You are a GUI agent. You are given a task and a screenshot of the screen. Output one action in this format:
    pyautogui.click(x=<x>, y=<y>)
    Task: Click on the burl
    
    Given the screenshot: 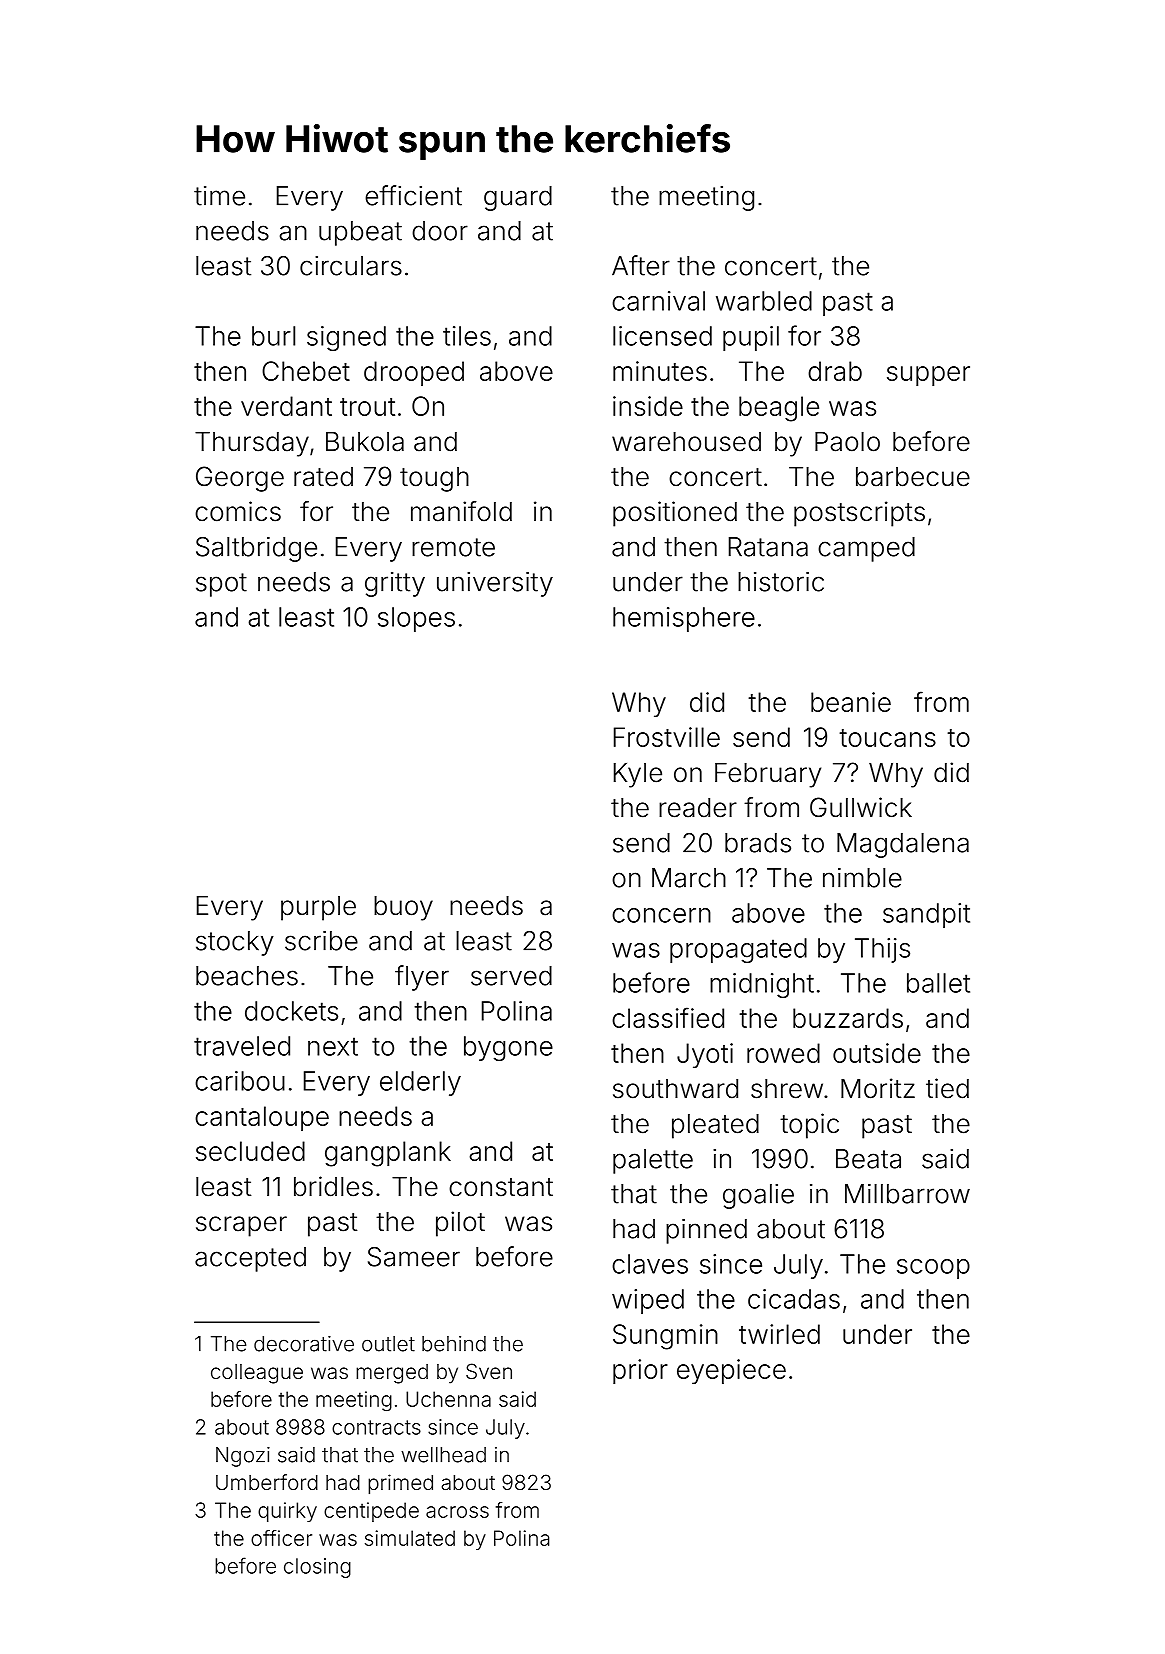 What is the action you would take?
    pyautogui.click(x=273, y=336)
